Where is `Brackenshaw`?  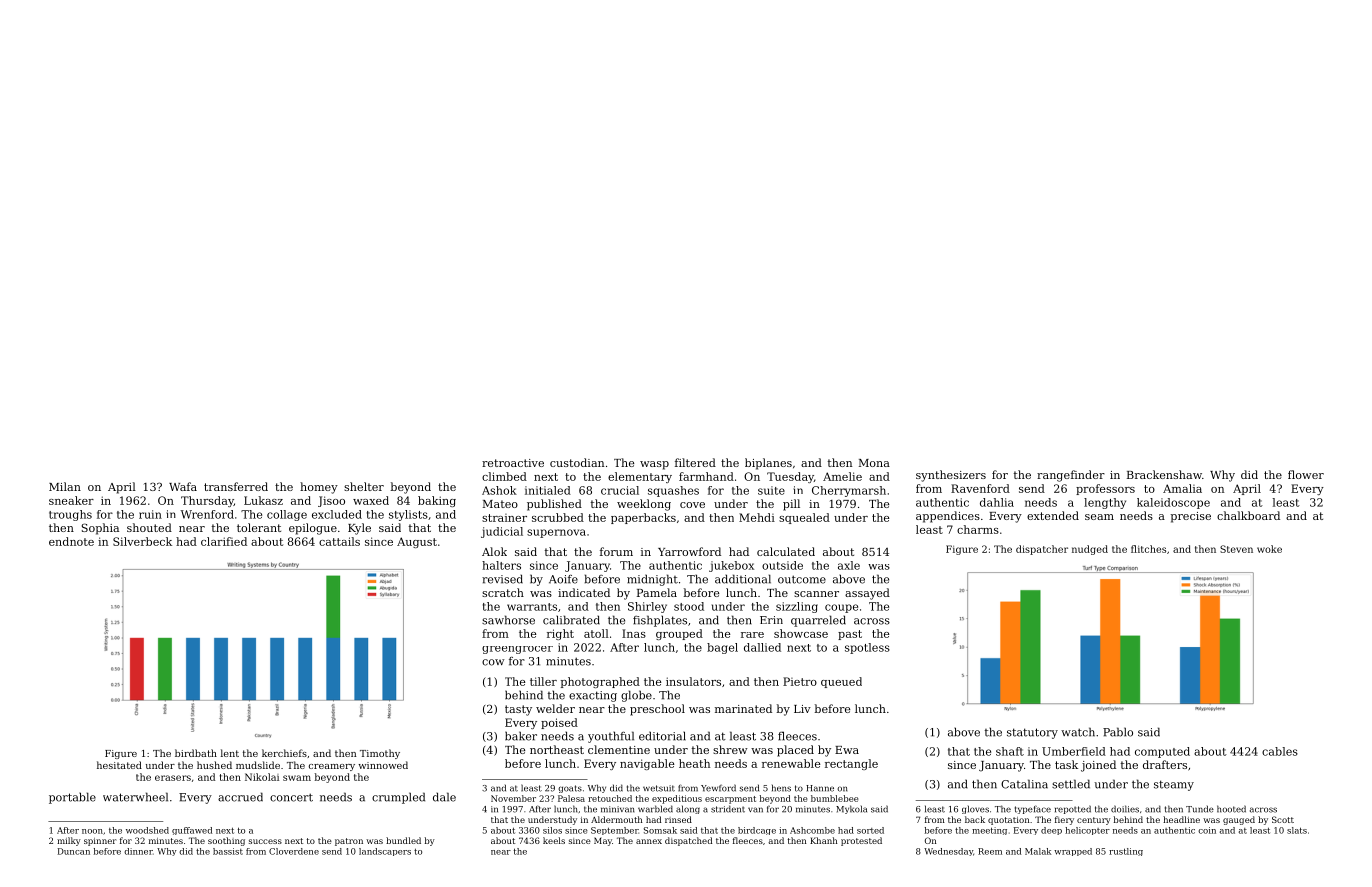
Brackenshaw is located at coordinates (1164, 474).
